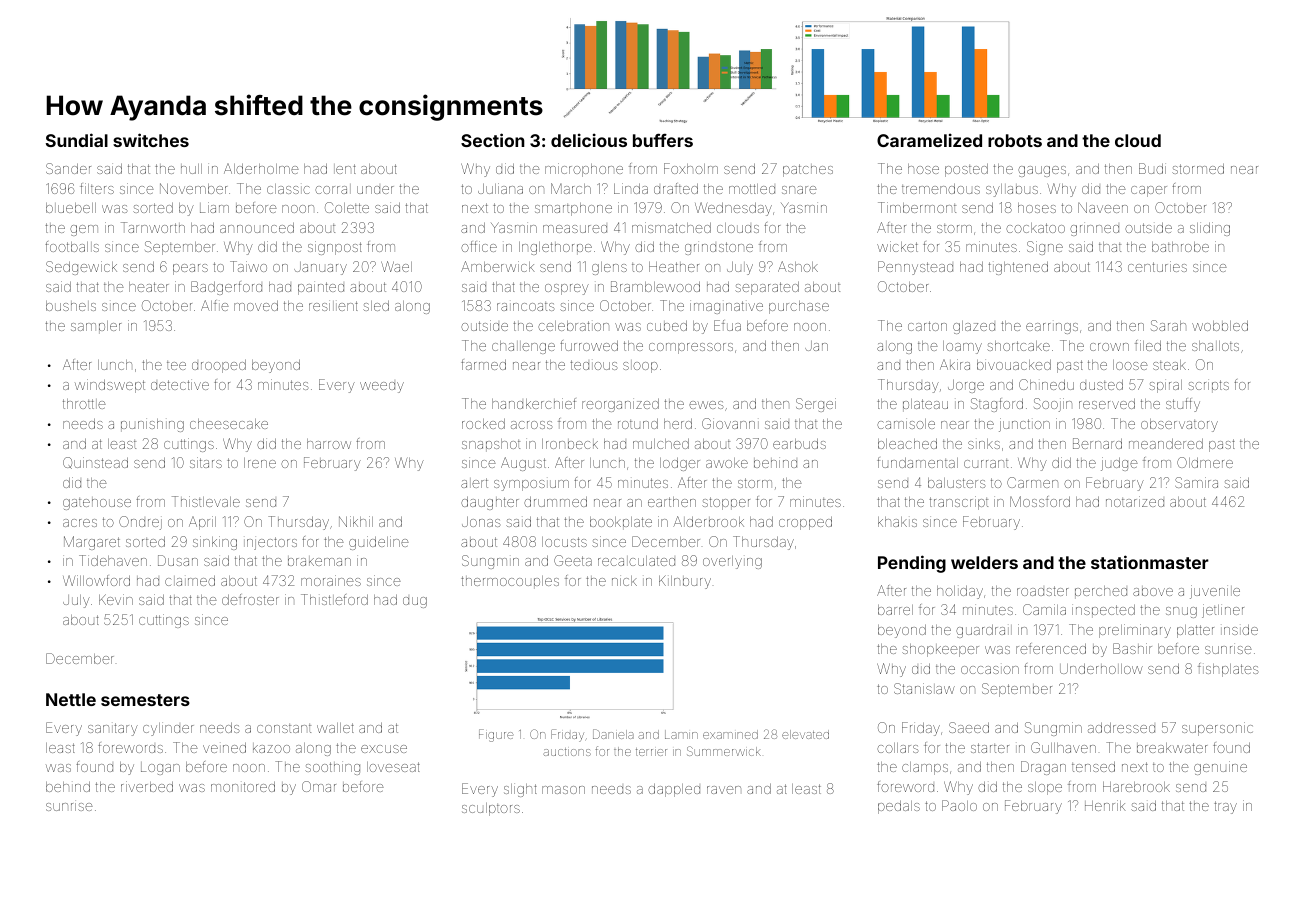 Image resolution: width=1308 pixels, height=924 pixels. What do you see at coordinates (1130, 365) in the screenshot?
I see `loose` at bounding box center [1130, 365].
